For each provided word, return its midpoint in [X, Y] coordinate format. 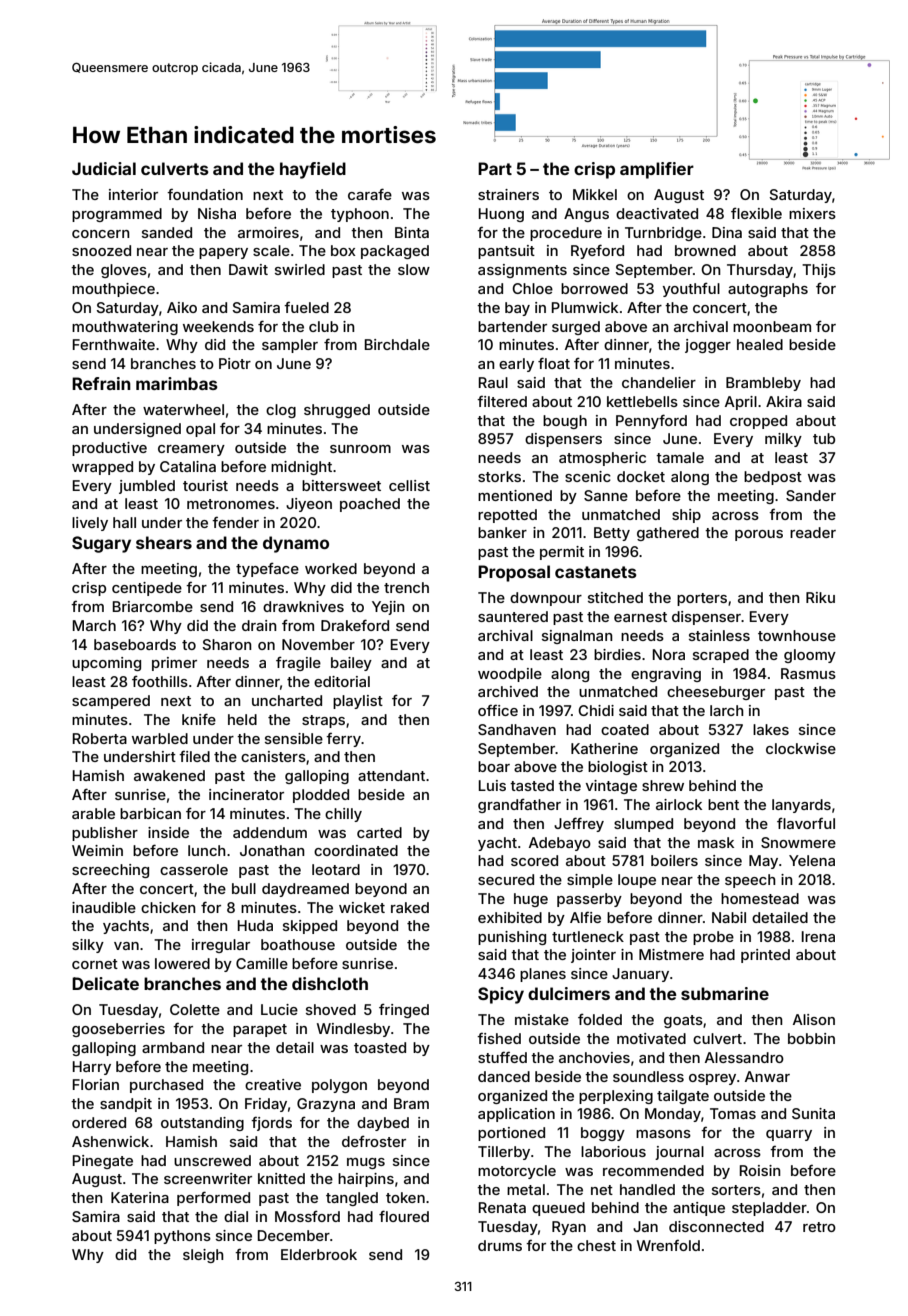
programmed [117, 215]
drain [259, 625]
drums [500, 1245]
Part [495, 168]
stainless [719, 635]
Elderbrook [319, 1254]
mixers [812, 213]
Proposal [514, 573]
